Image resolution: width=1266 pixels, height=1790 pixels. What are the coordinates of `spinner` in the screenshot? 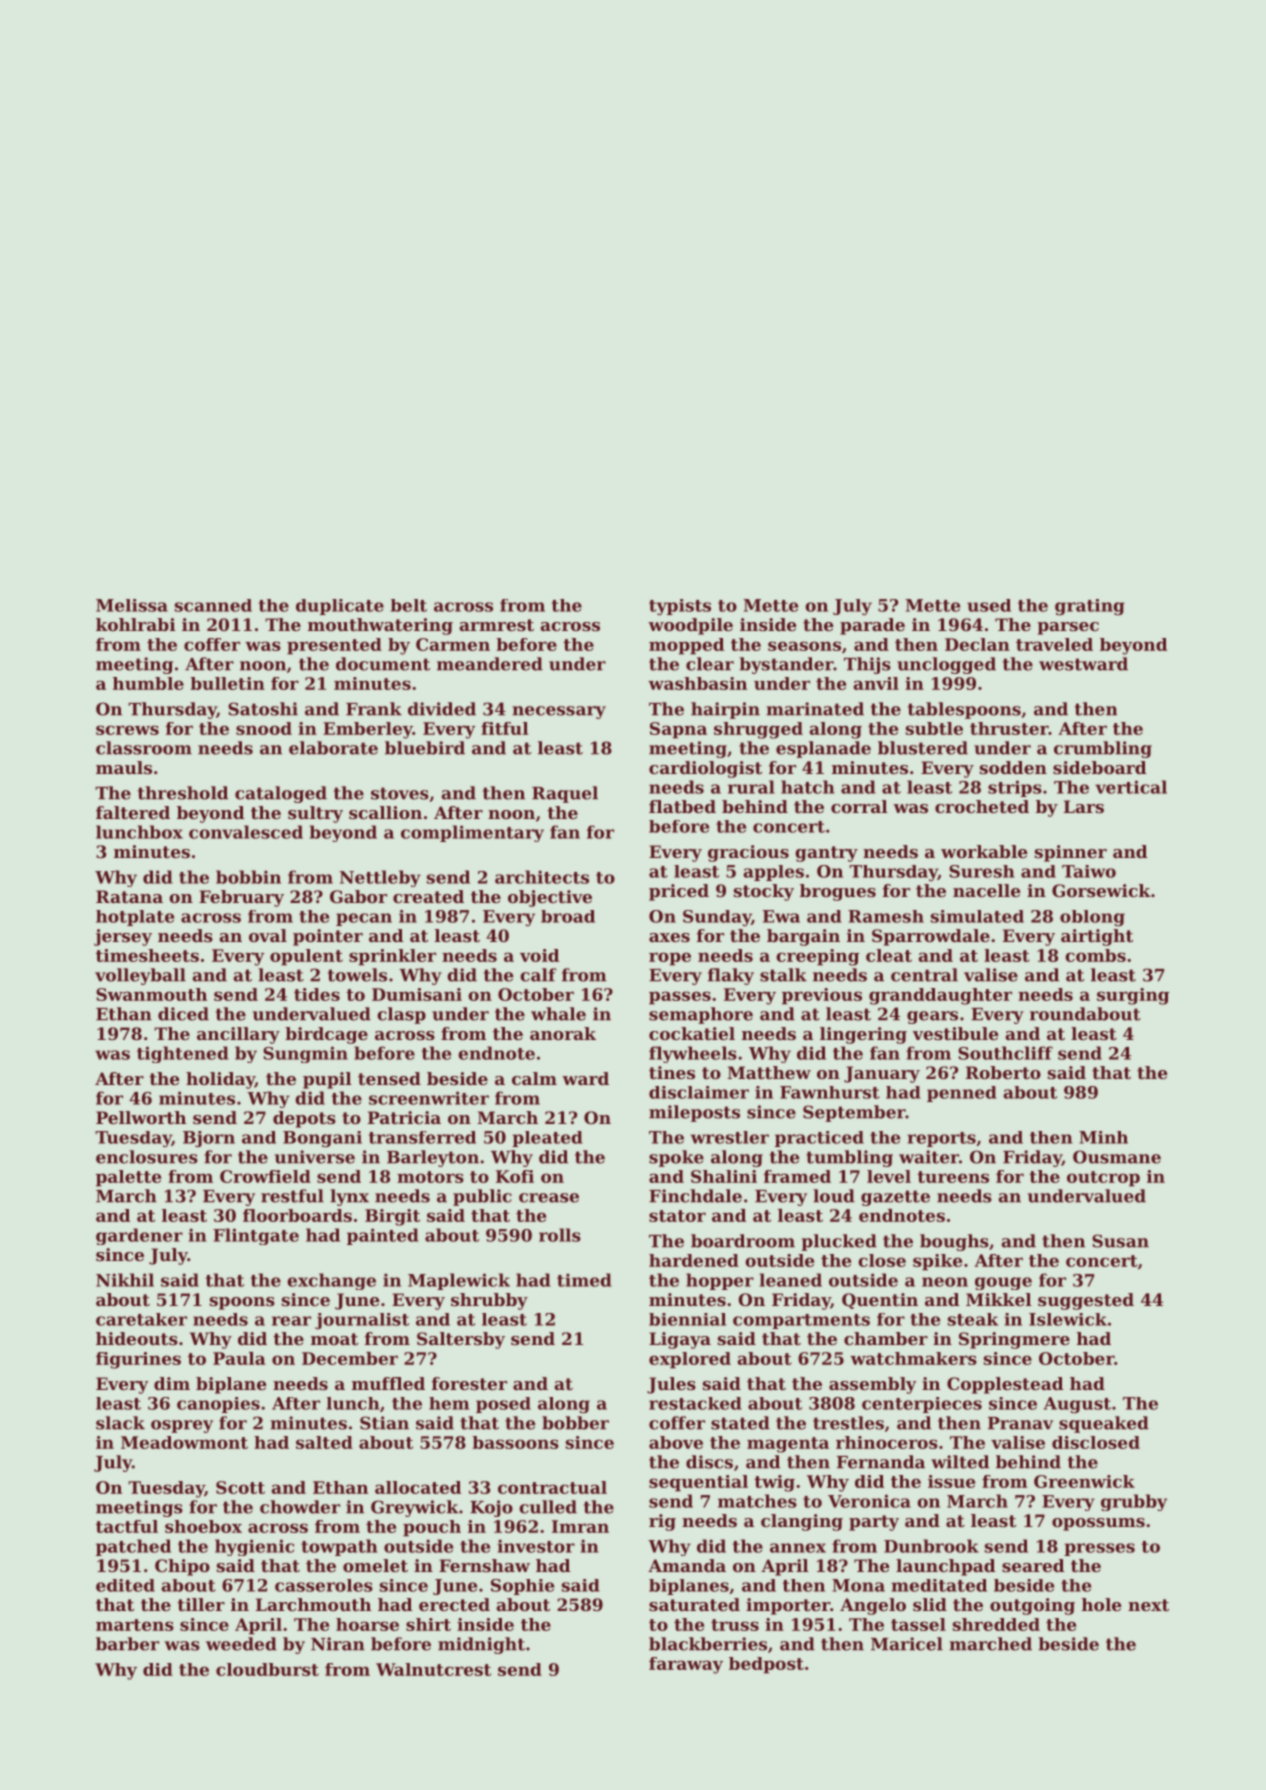 It's located at (1071, 853).
